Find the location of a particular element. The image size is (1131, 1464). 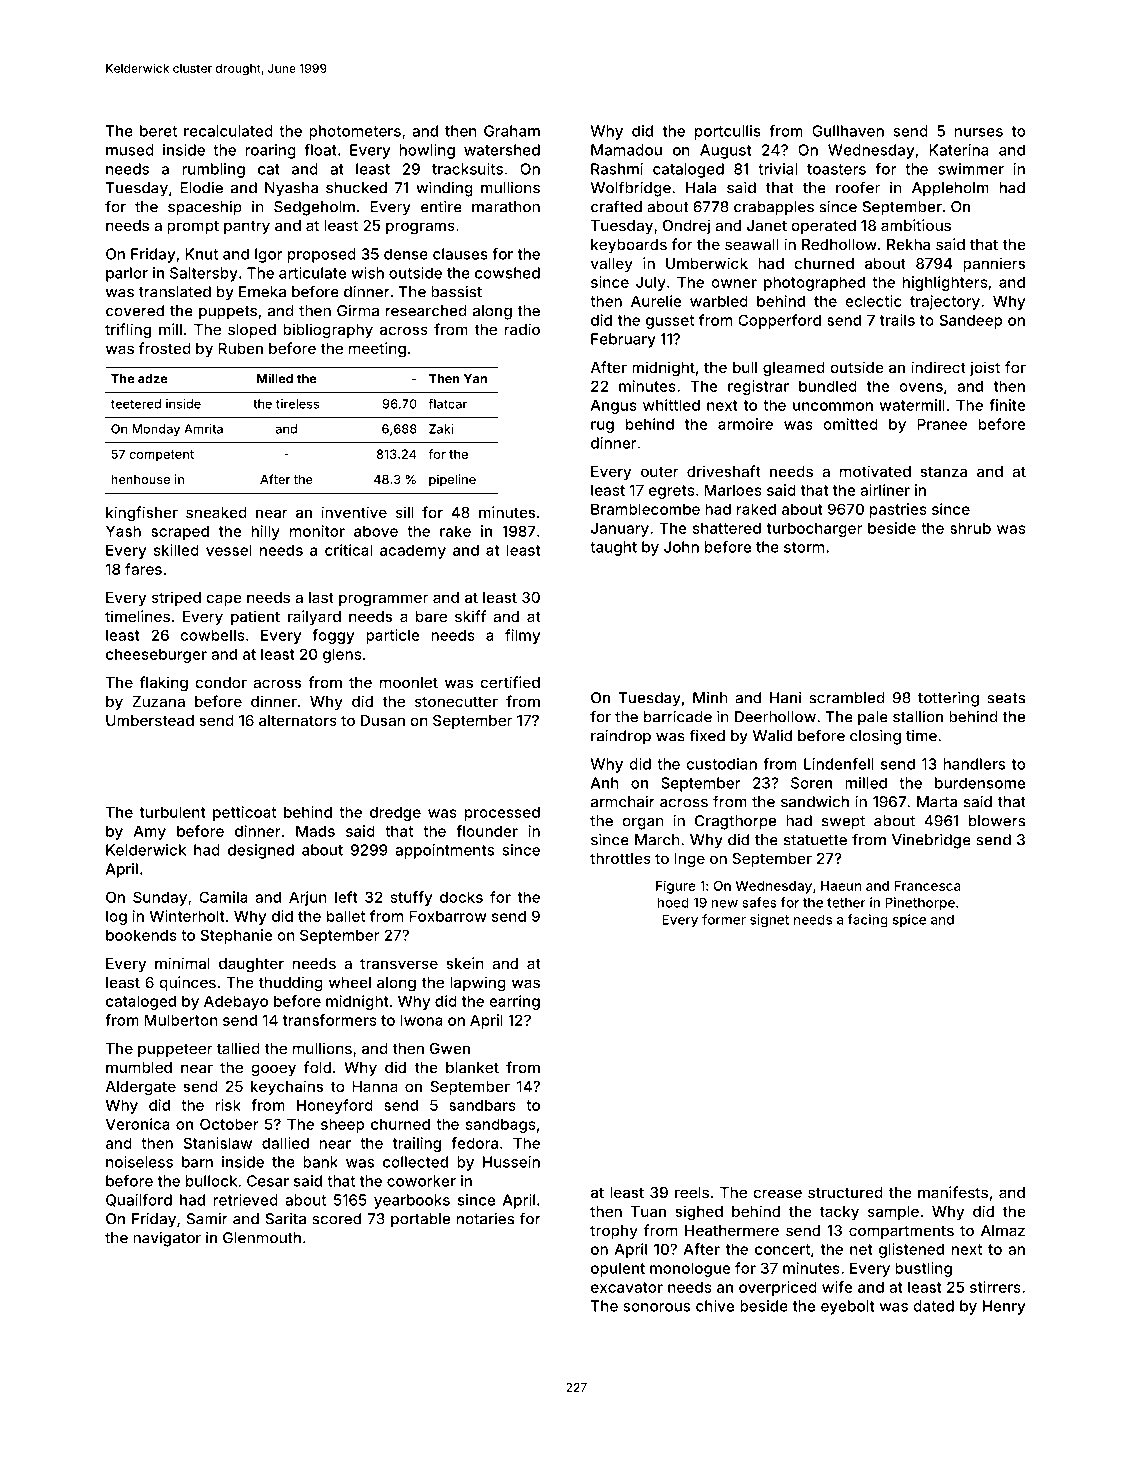

Veronica is located at coordinates (138, 1124).
